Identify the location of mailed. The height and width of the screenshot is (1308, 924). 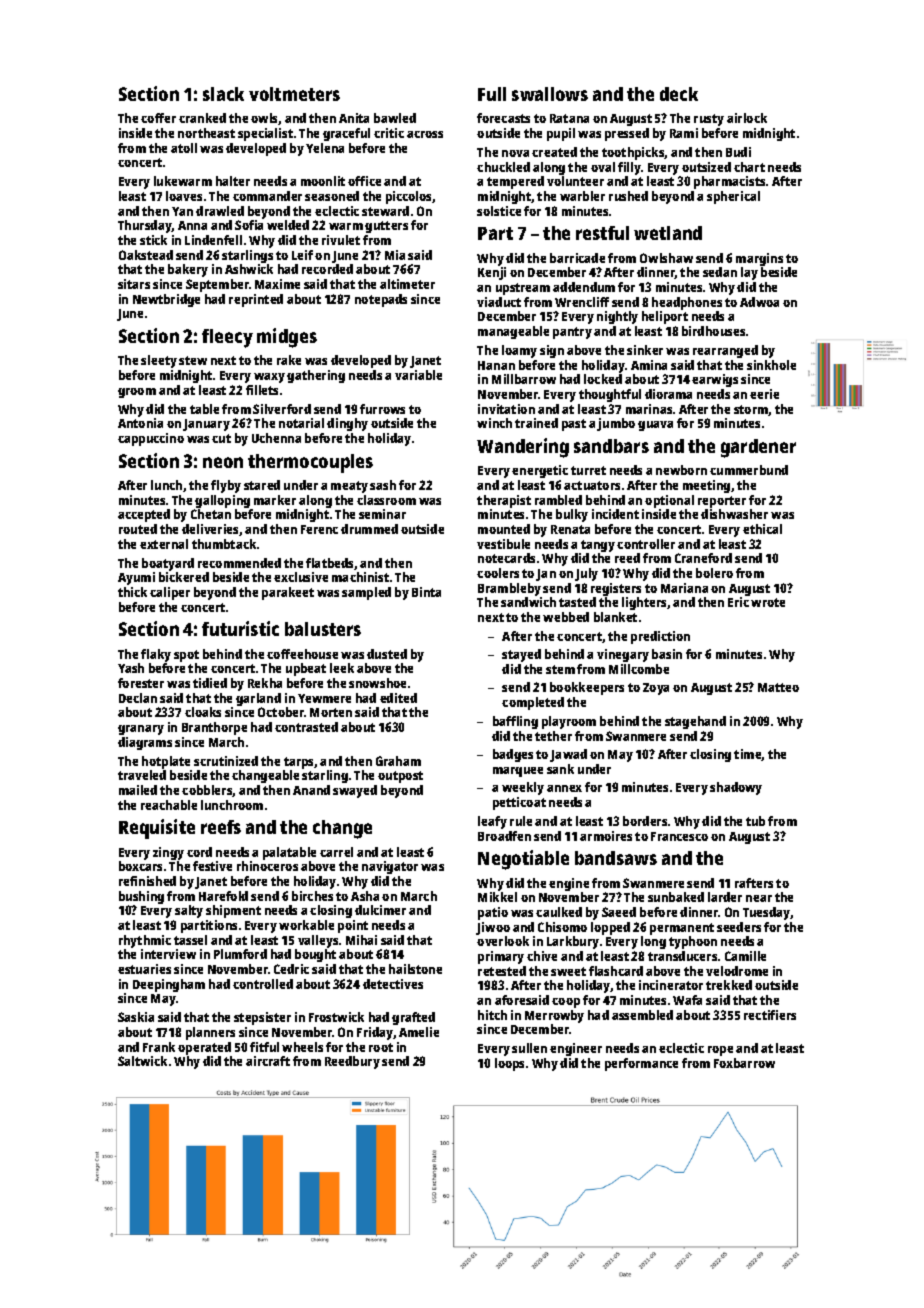
(138, 790).
